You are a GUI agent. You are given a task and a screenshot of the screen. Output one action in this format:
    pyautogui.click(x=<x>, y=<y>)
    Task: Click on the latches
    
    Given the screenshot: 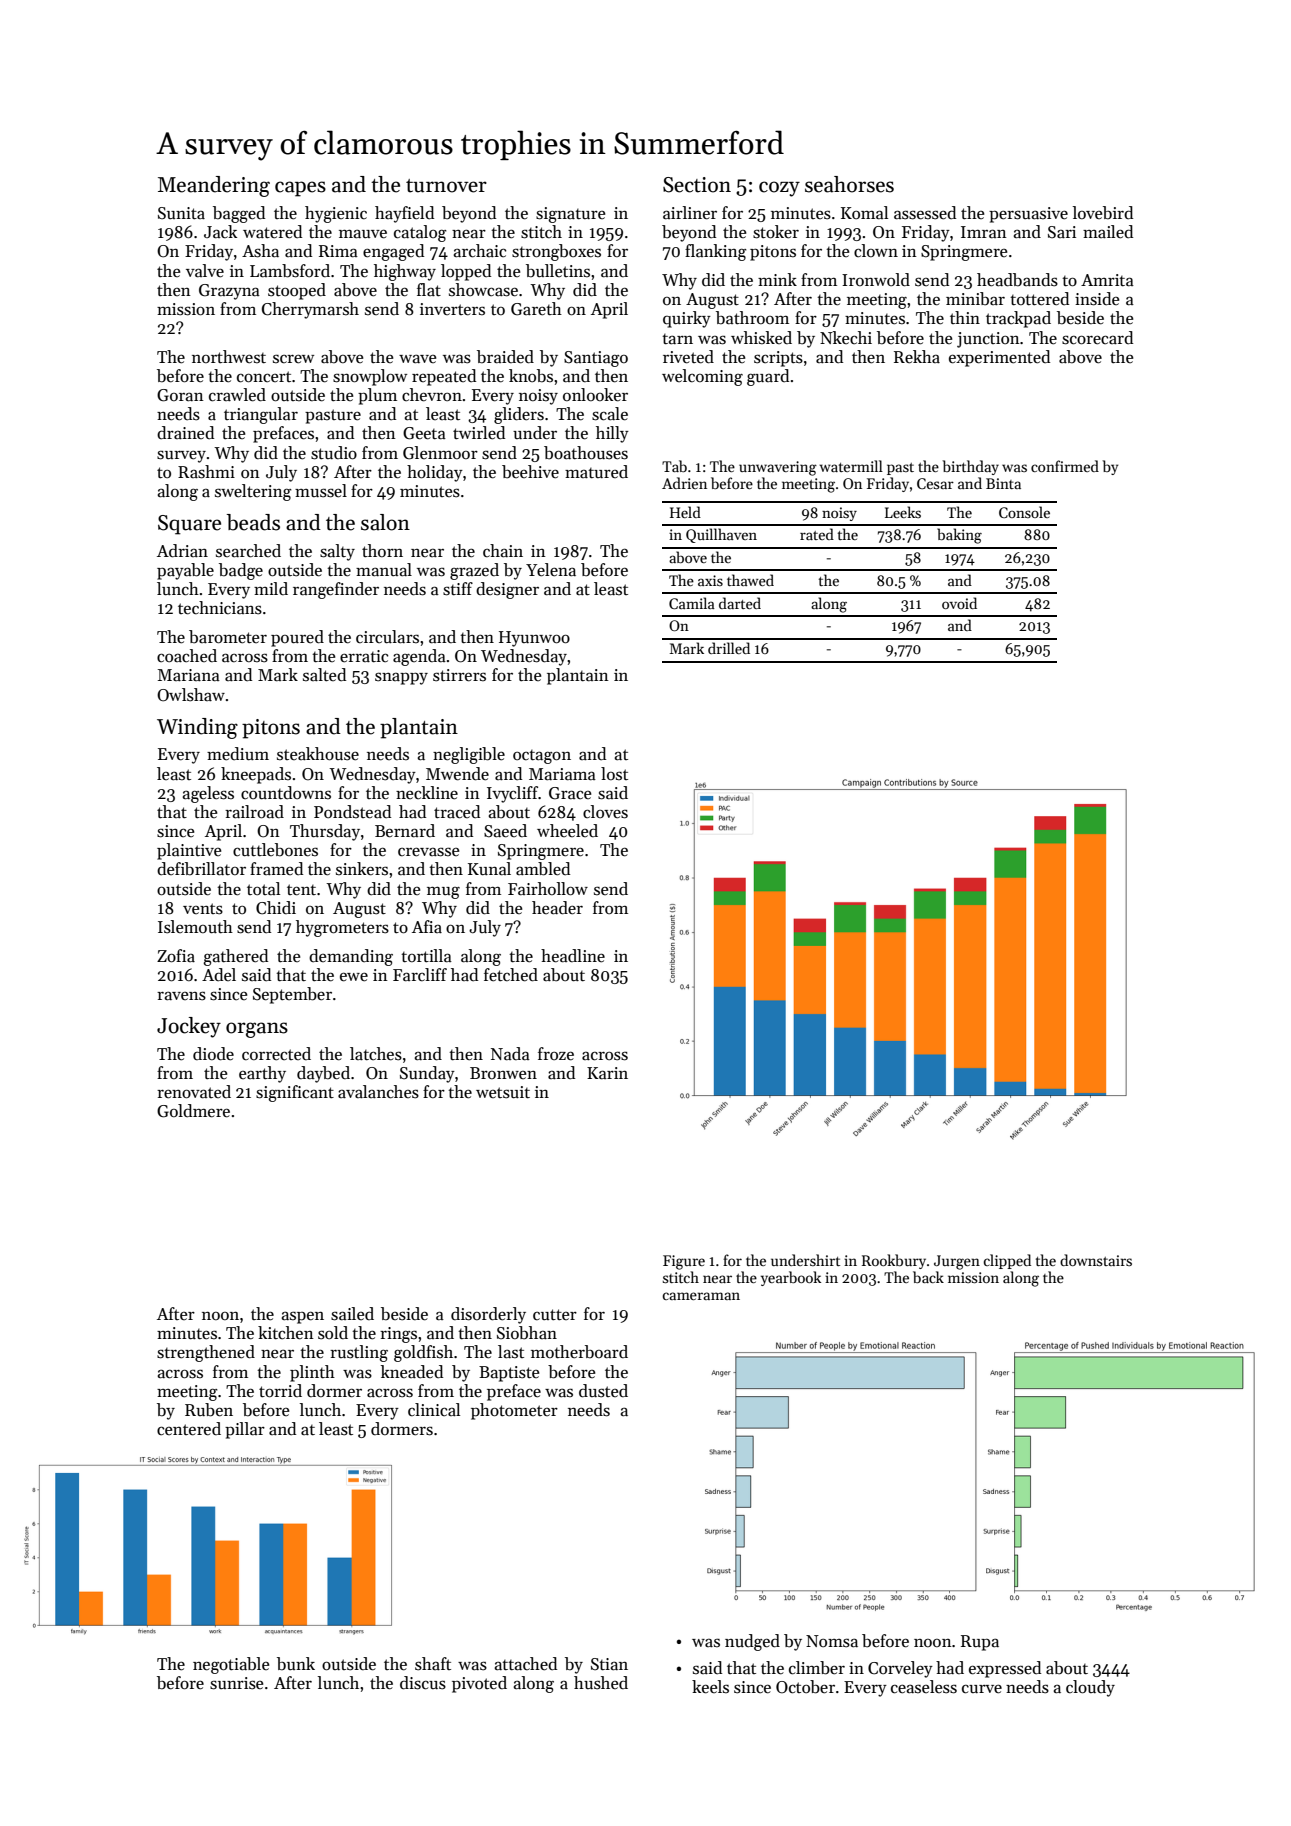 What is the action you would take?
    pyautogui.click(x=376, y=1054)
